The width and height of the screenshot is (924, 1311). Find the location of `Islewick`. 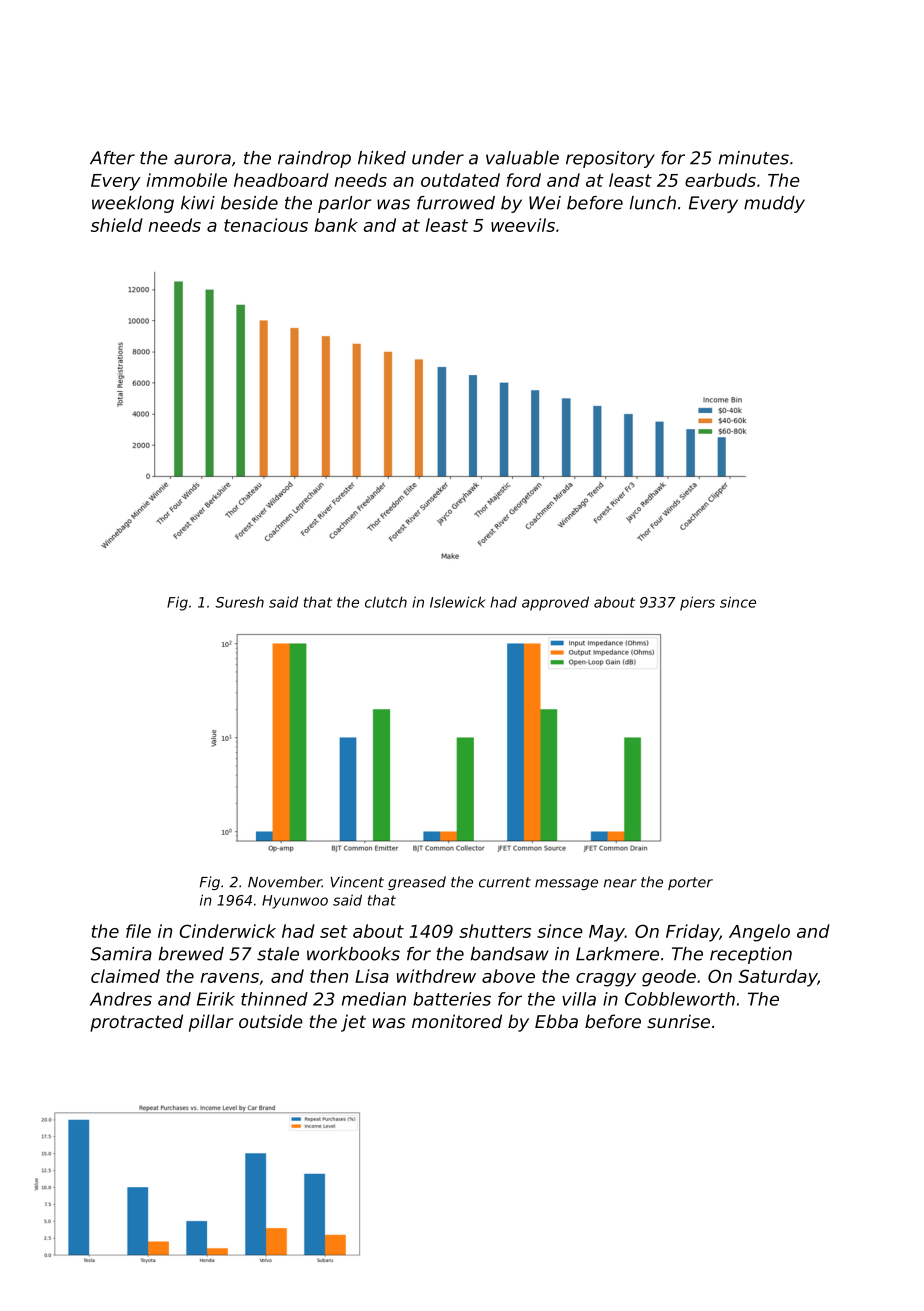

Islewick is located at coordinates (457, 602).
